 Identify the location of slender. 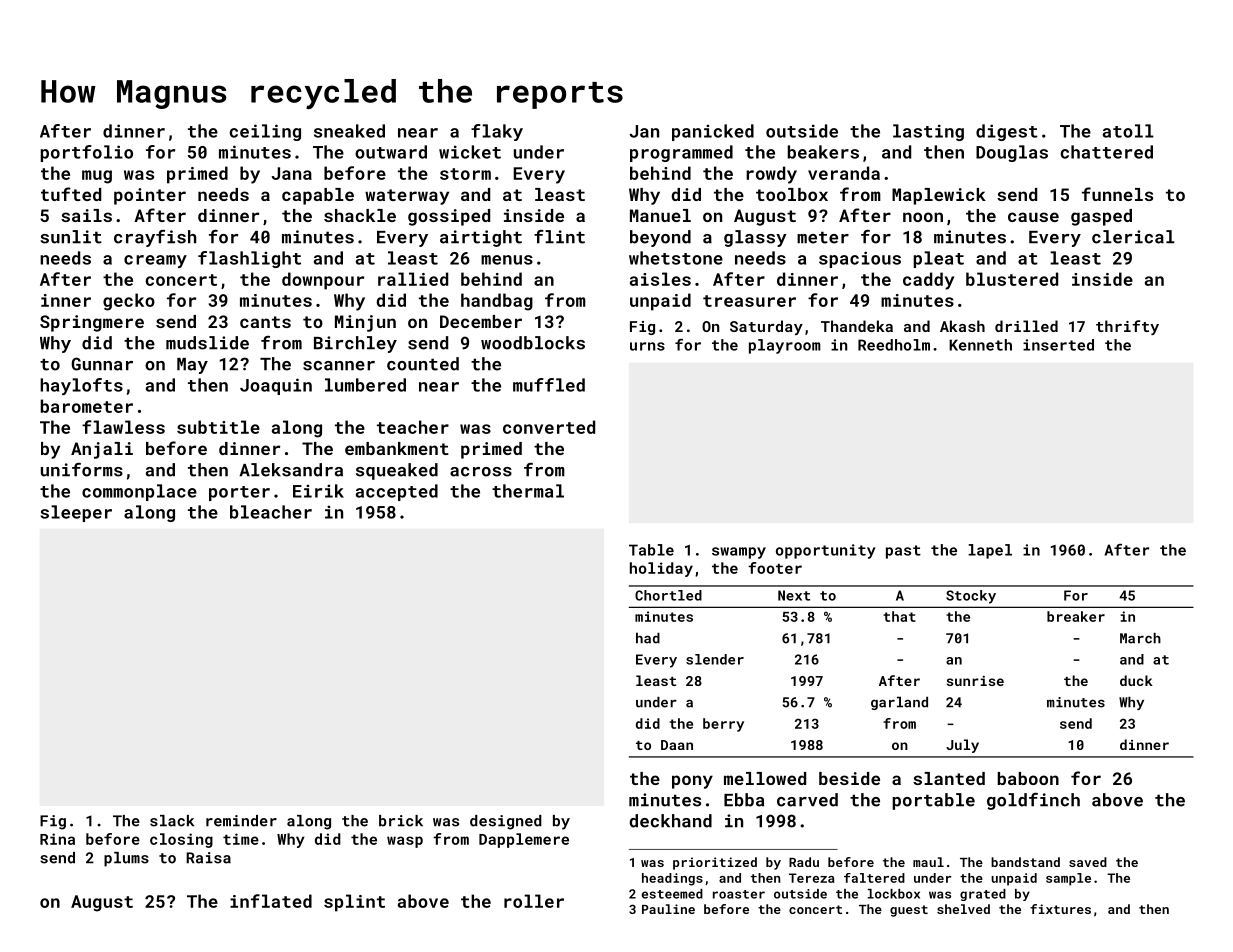
(715, 659).
